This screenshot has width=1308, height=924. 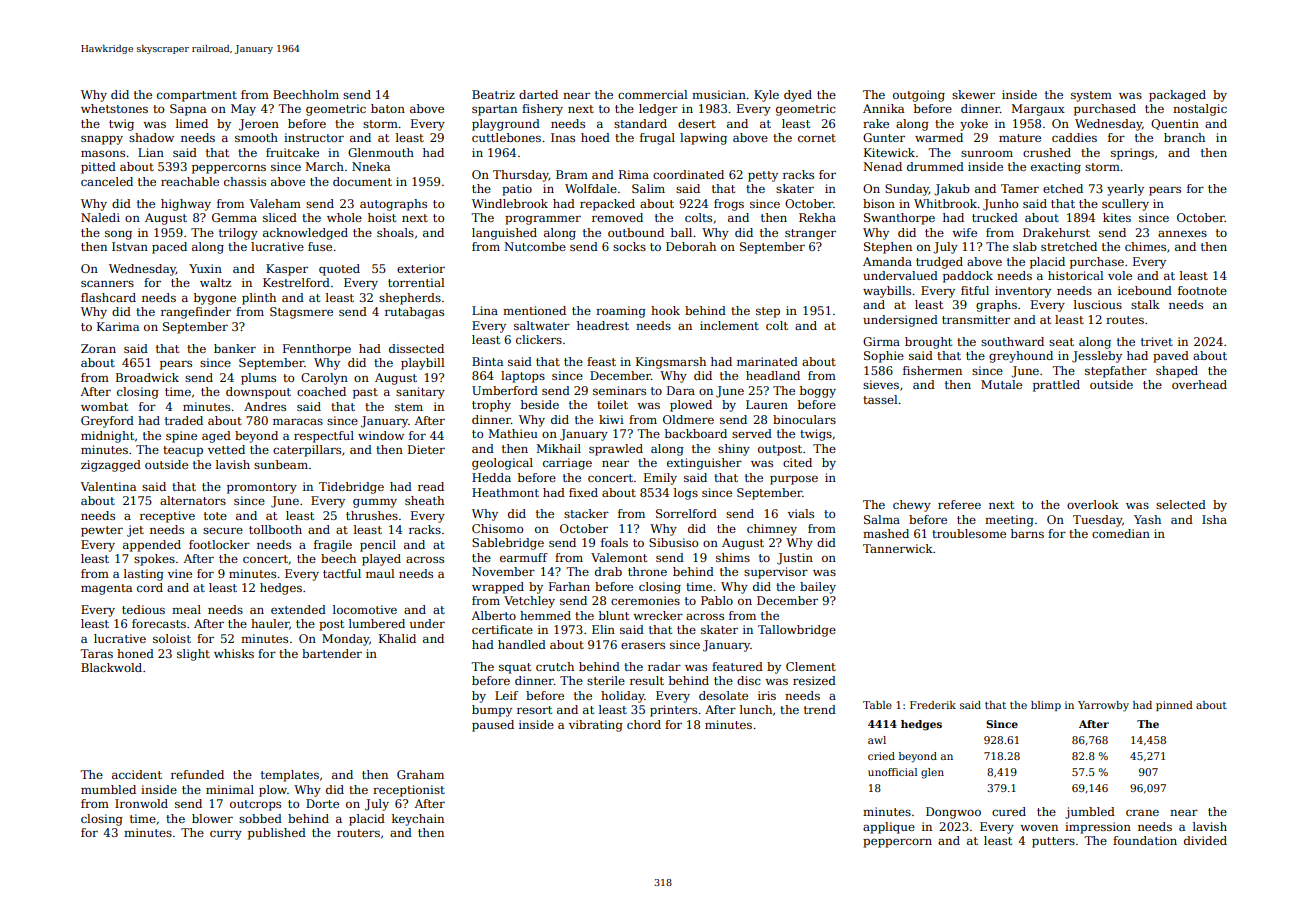 What do you see at coordinates (226, 835) in the screenshot?
I see `curry` at bounding box center [226, 835].
